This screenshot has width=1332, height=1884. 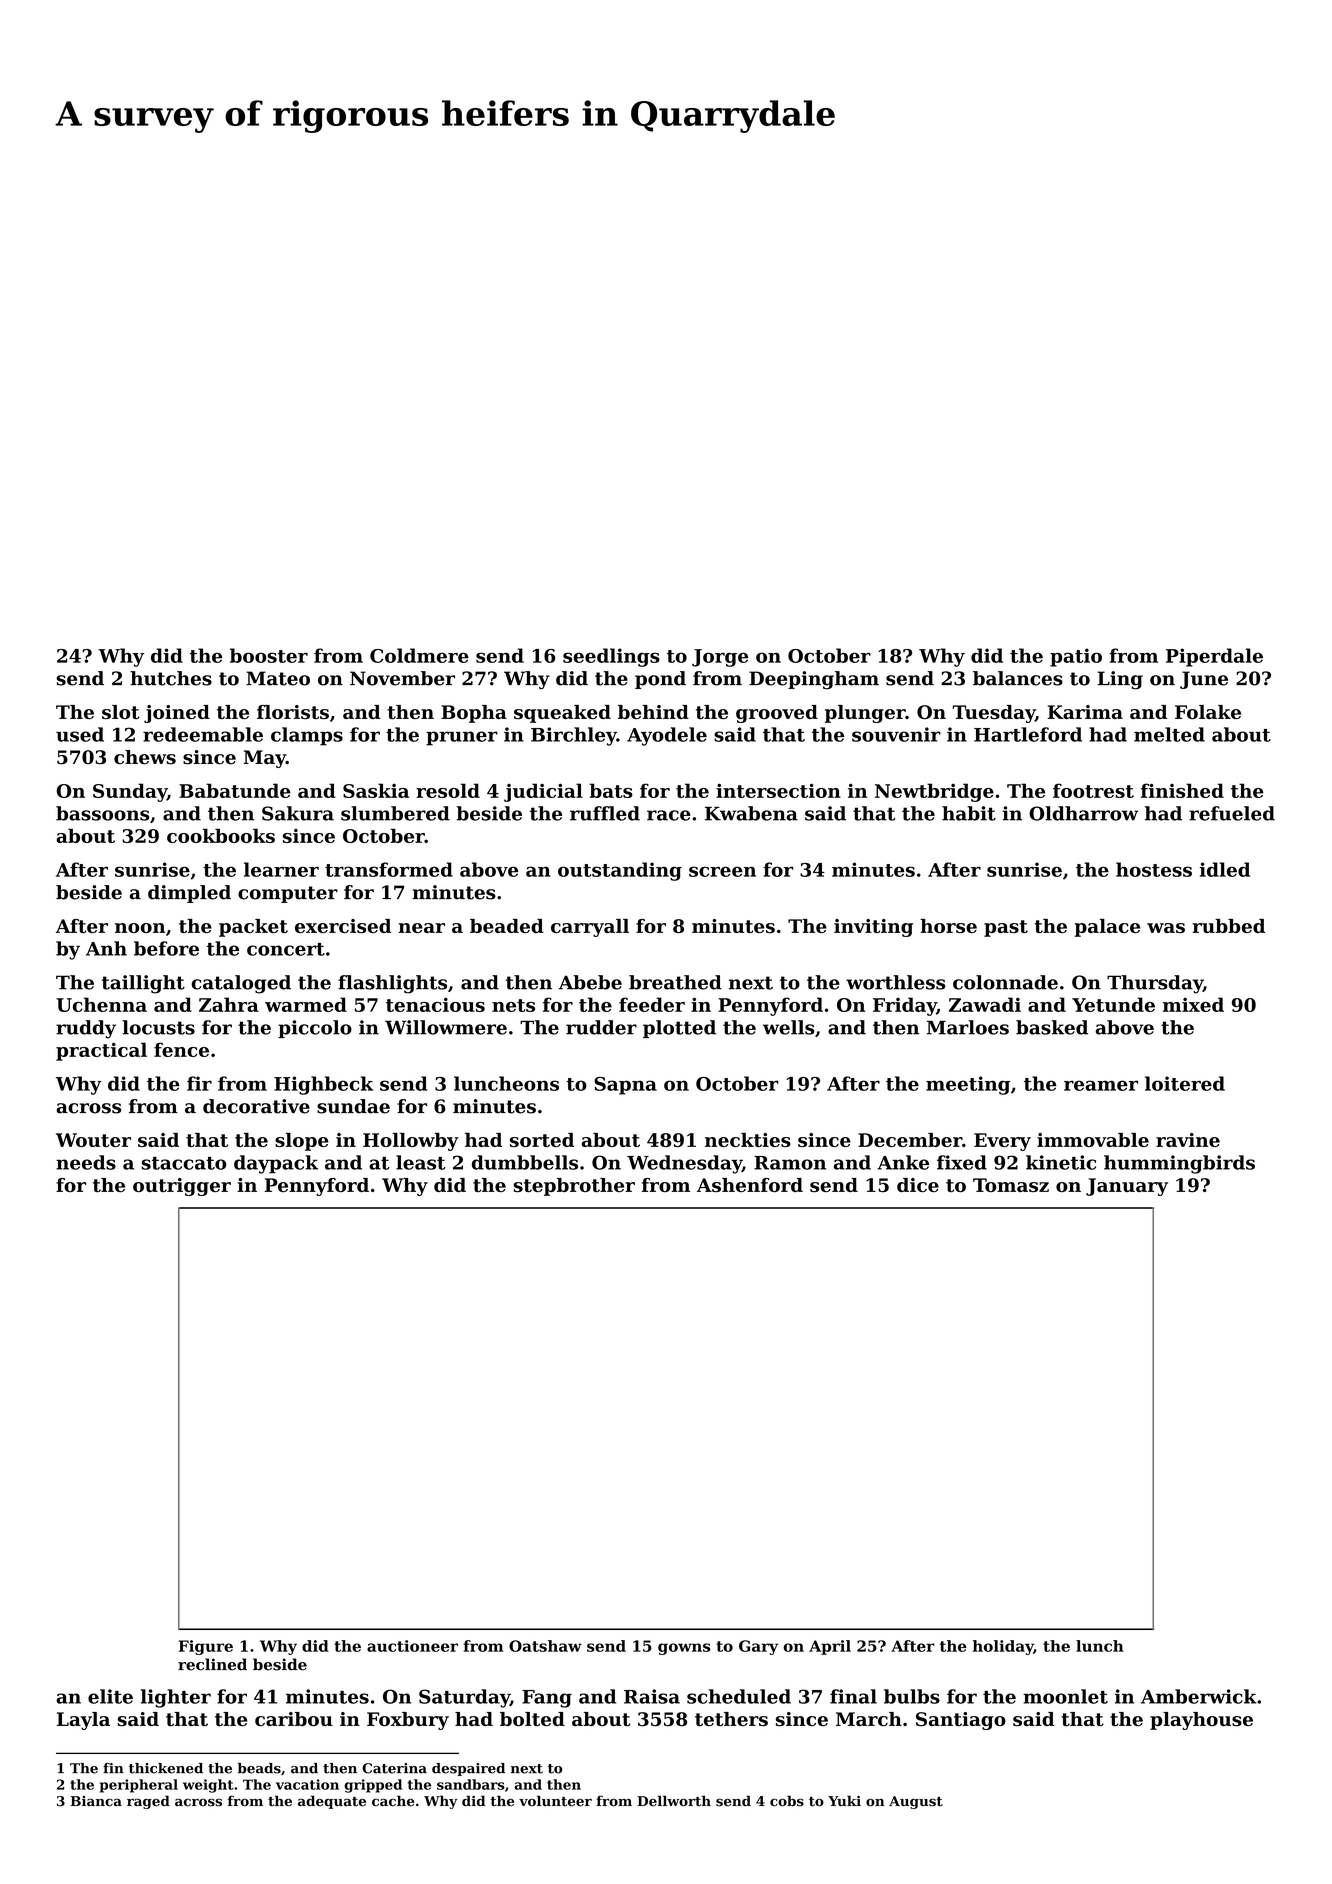 What do you see at coordinates (1201, 1721) in the screenshot?
I see `playhouse` at bounding box center [1201, 1721].
